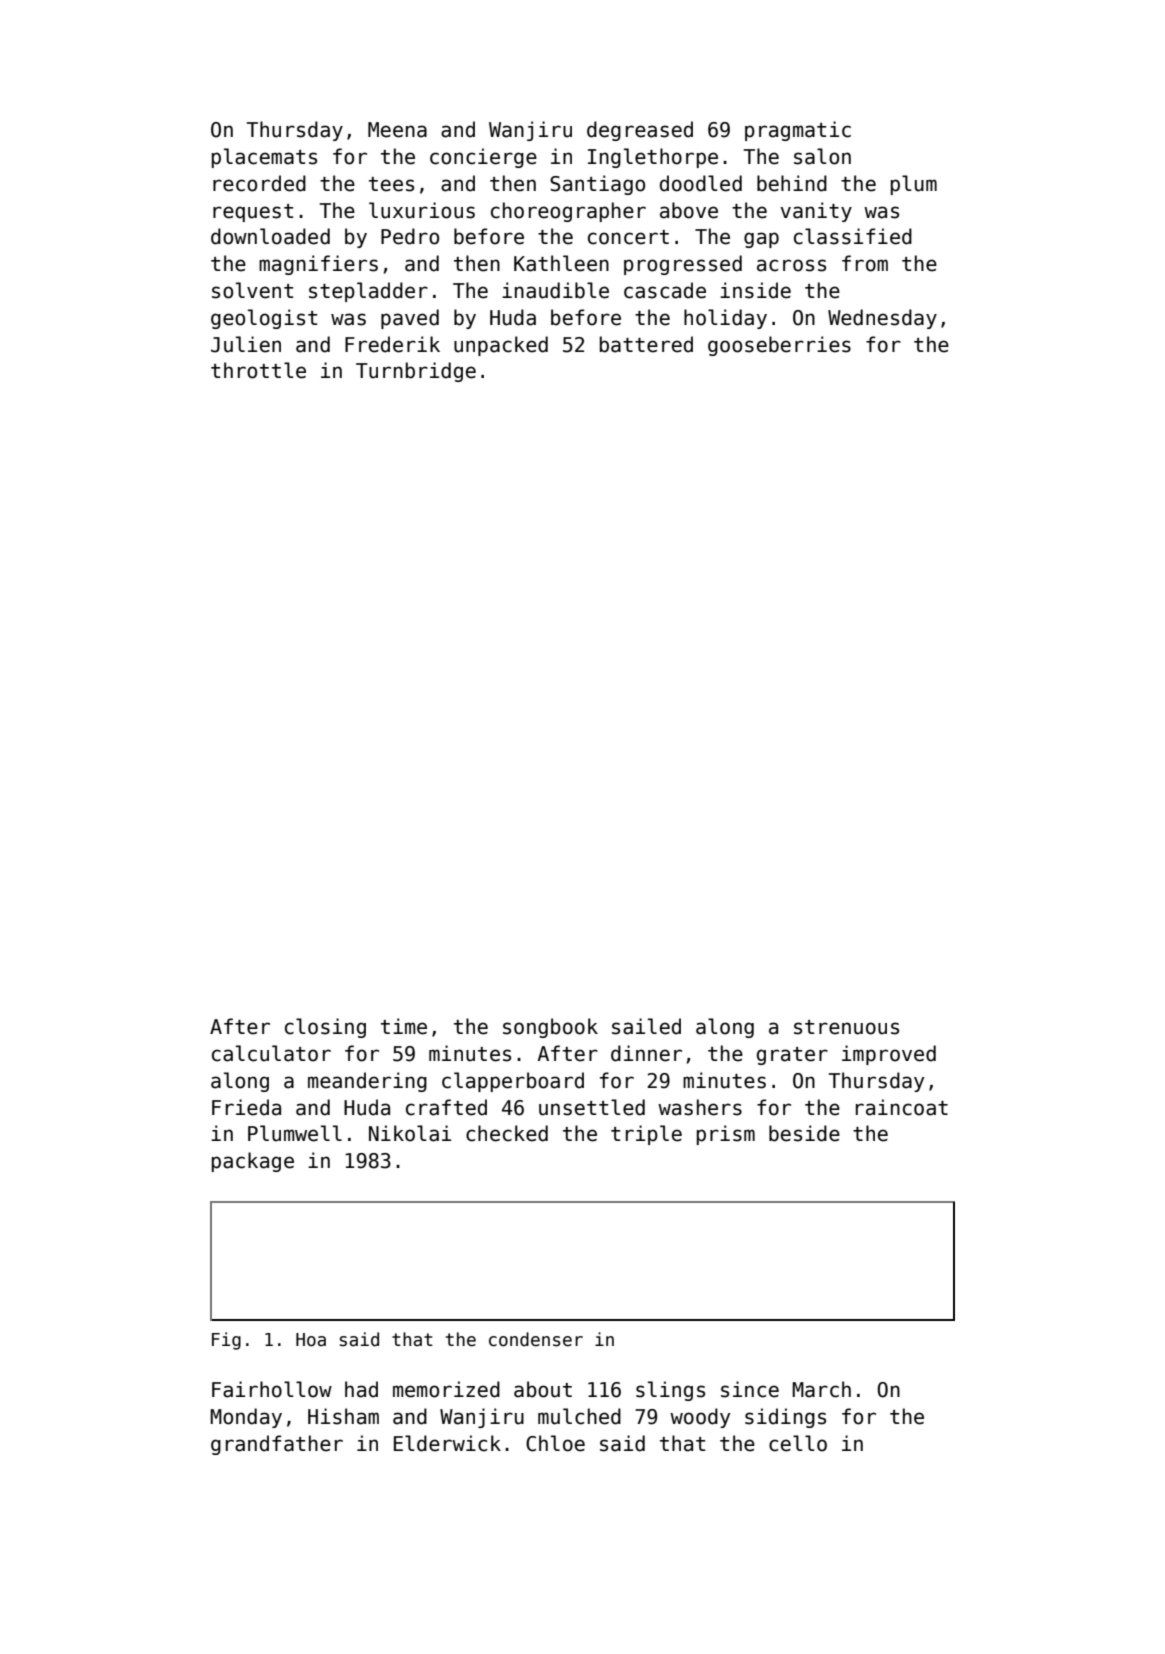  What do you see at coordinates (853, 236) in the page?
I see `classified` at bounding box center [853, 236].
